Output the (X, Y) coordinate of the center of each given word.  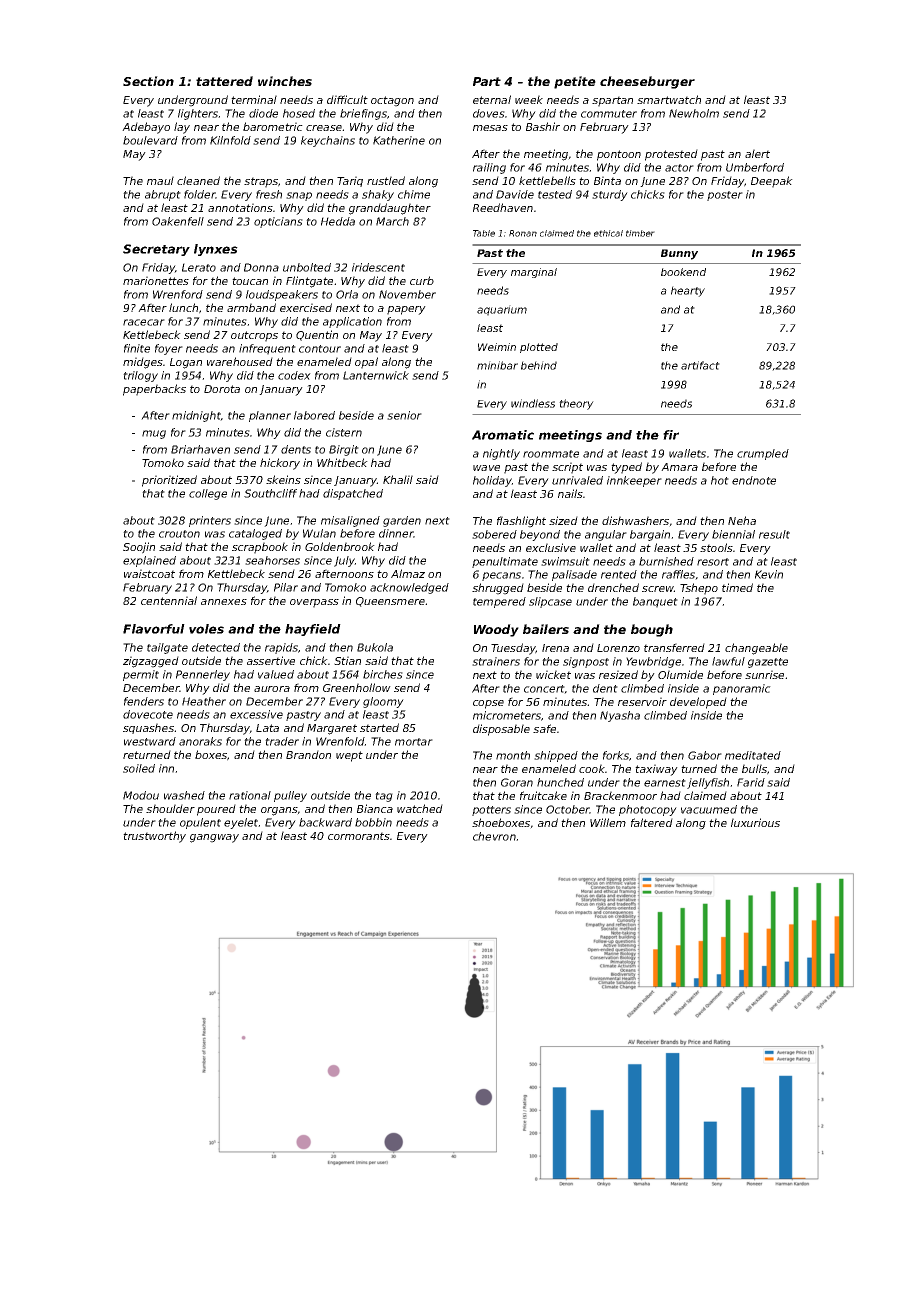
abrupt (163, 195)
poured (216, 810)
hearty (688, 291)
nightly (501, 454)
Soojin (139, 548)
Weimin (497, 347)
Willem (608, 822)
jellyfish (708, 783)
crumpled (763, 454)
